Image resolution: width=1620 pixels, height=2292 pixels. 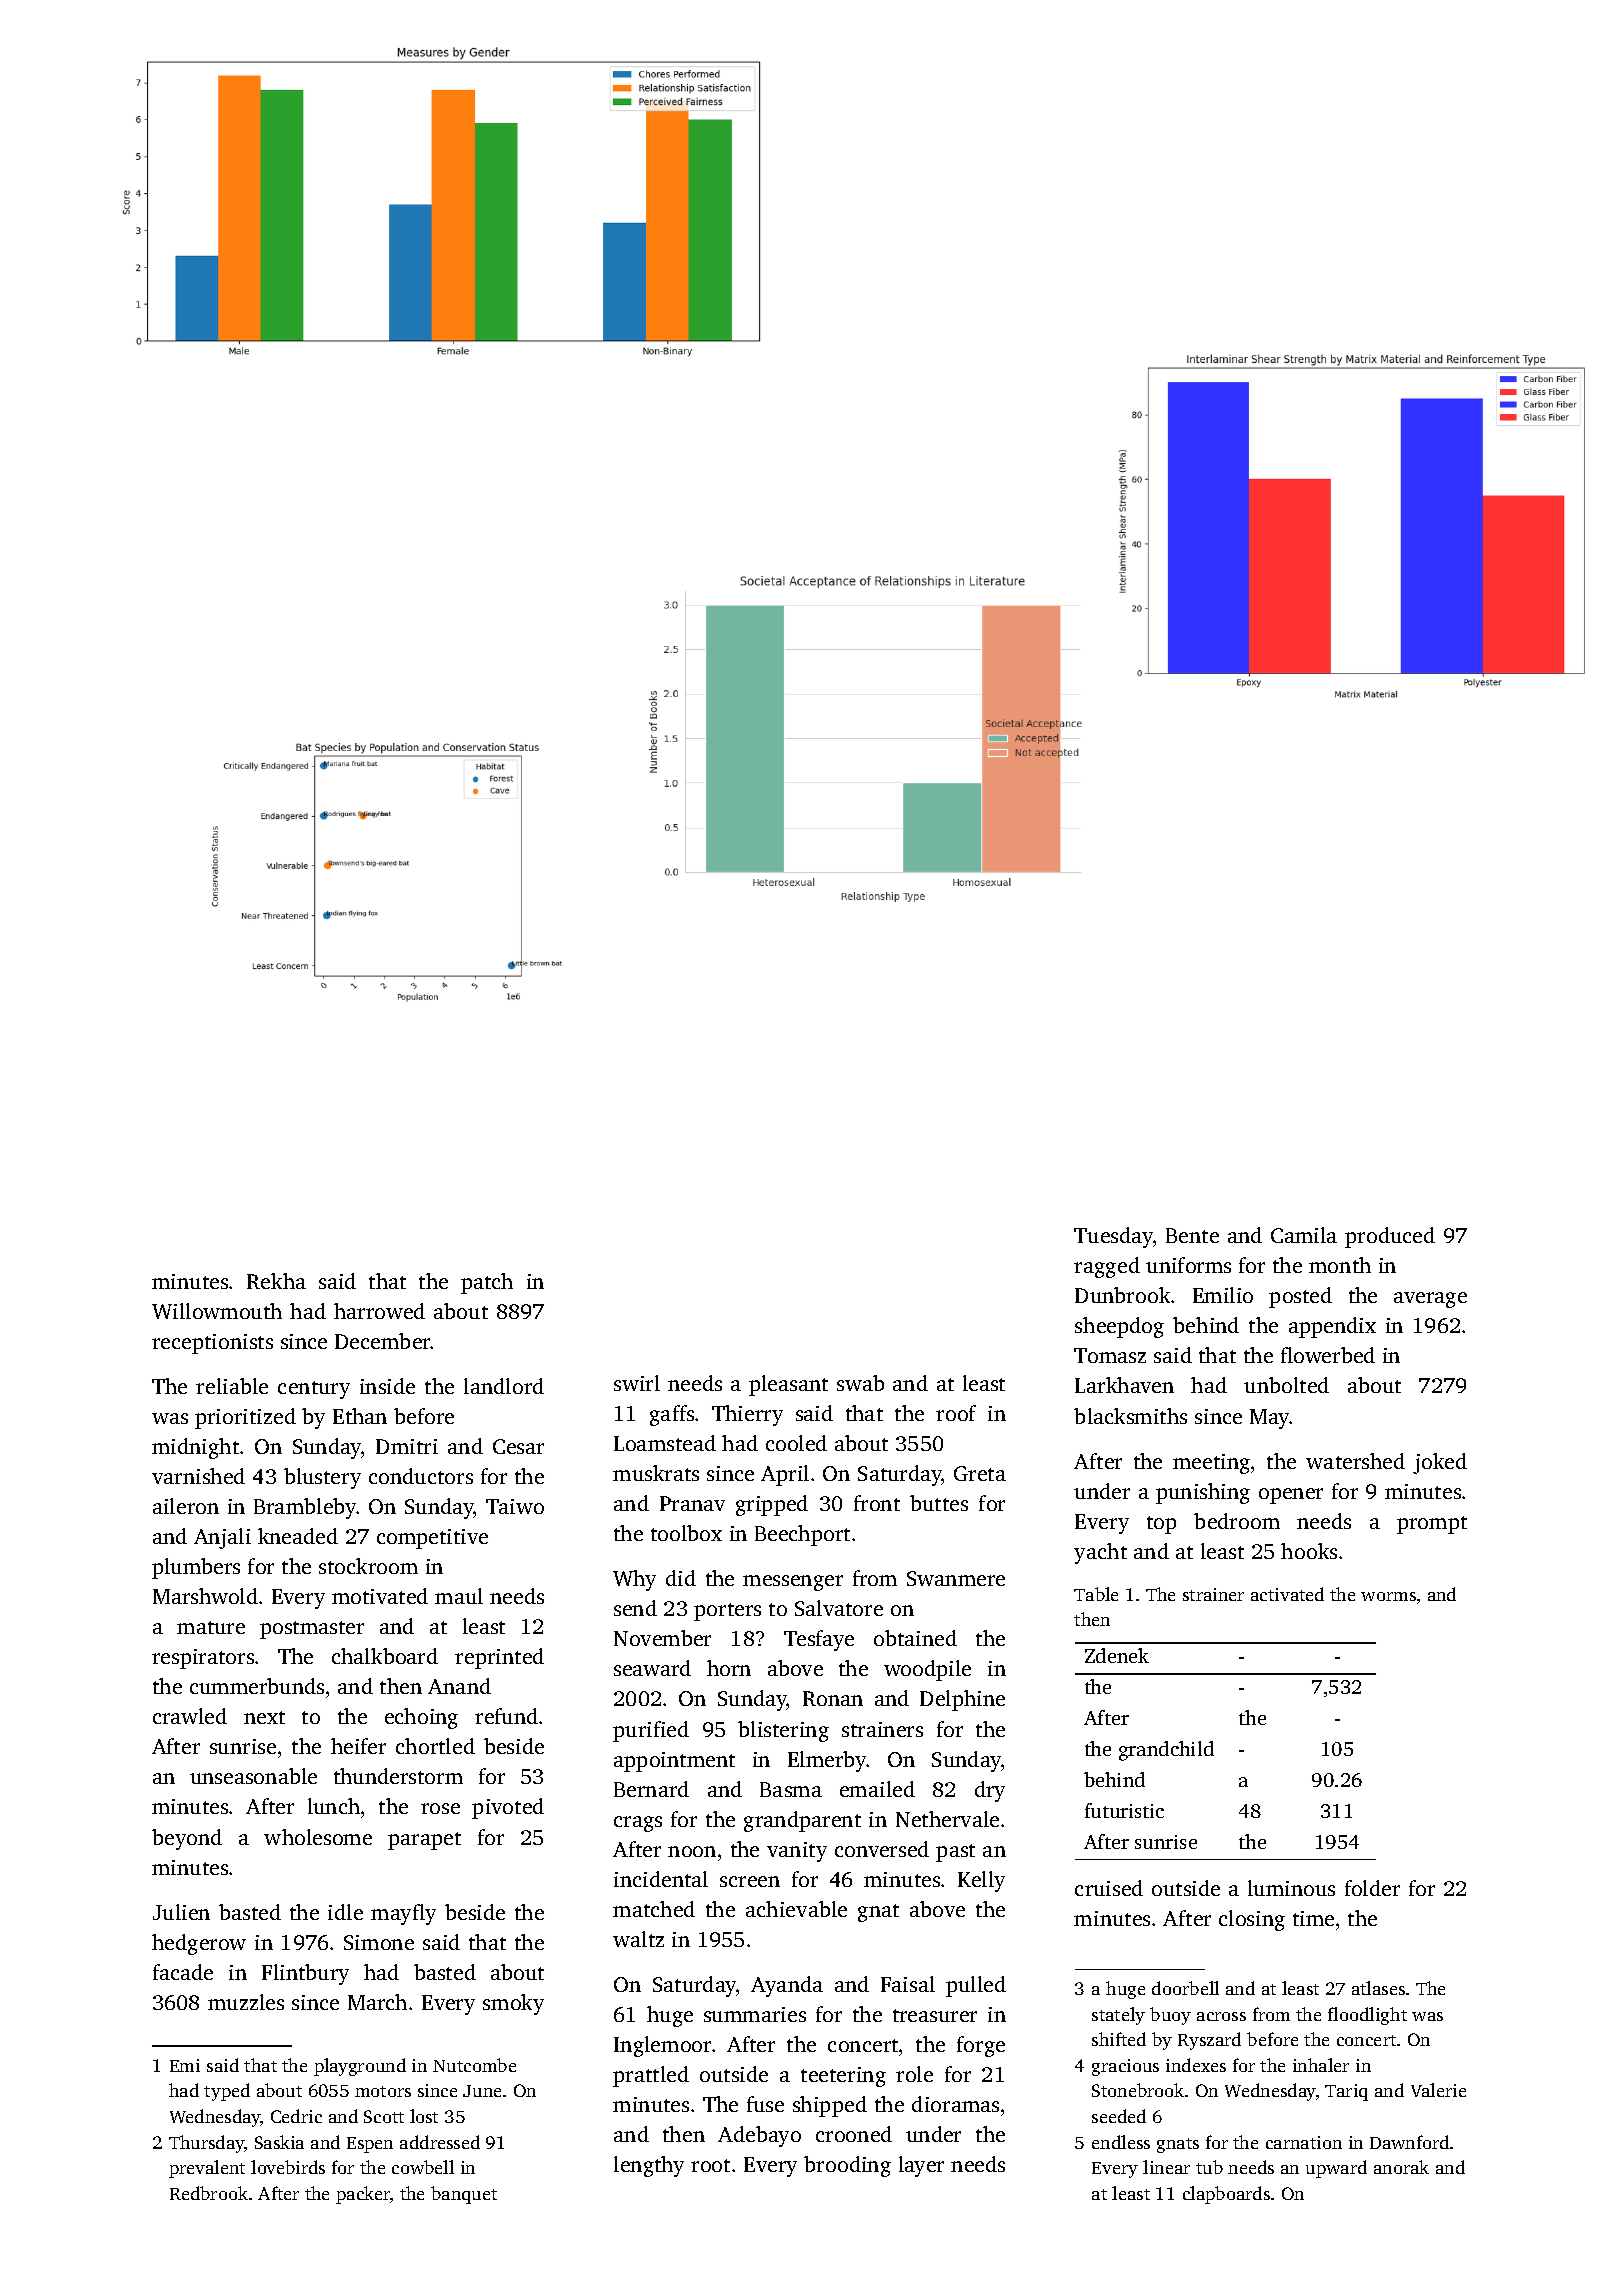 I want to click on midnight, so click(x=195, y=1448).
